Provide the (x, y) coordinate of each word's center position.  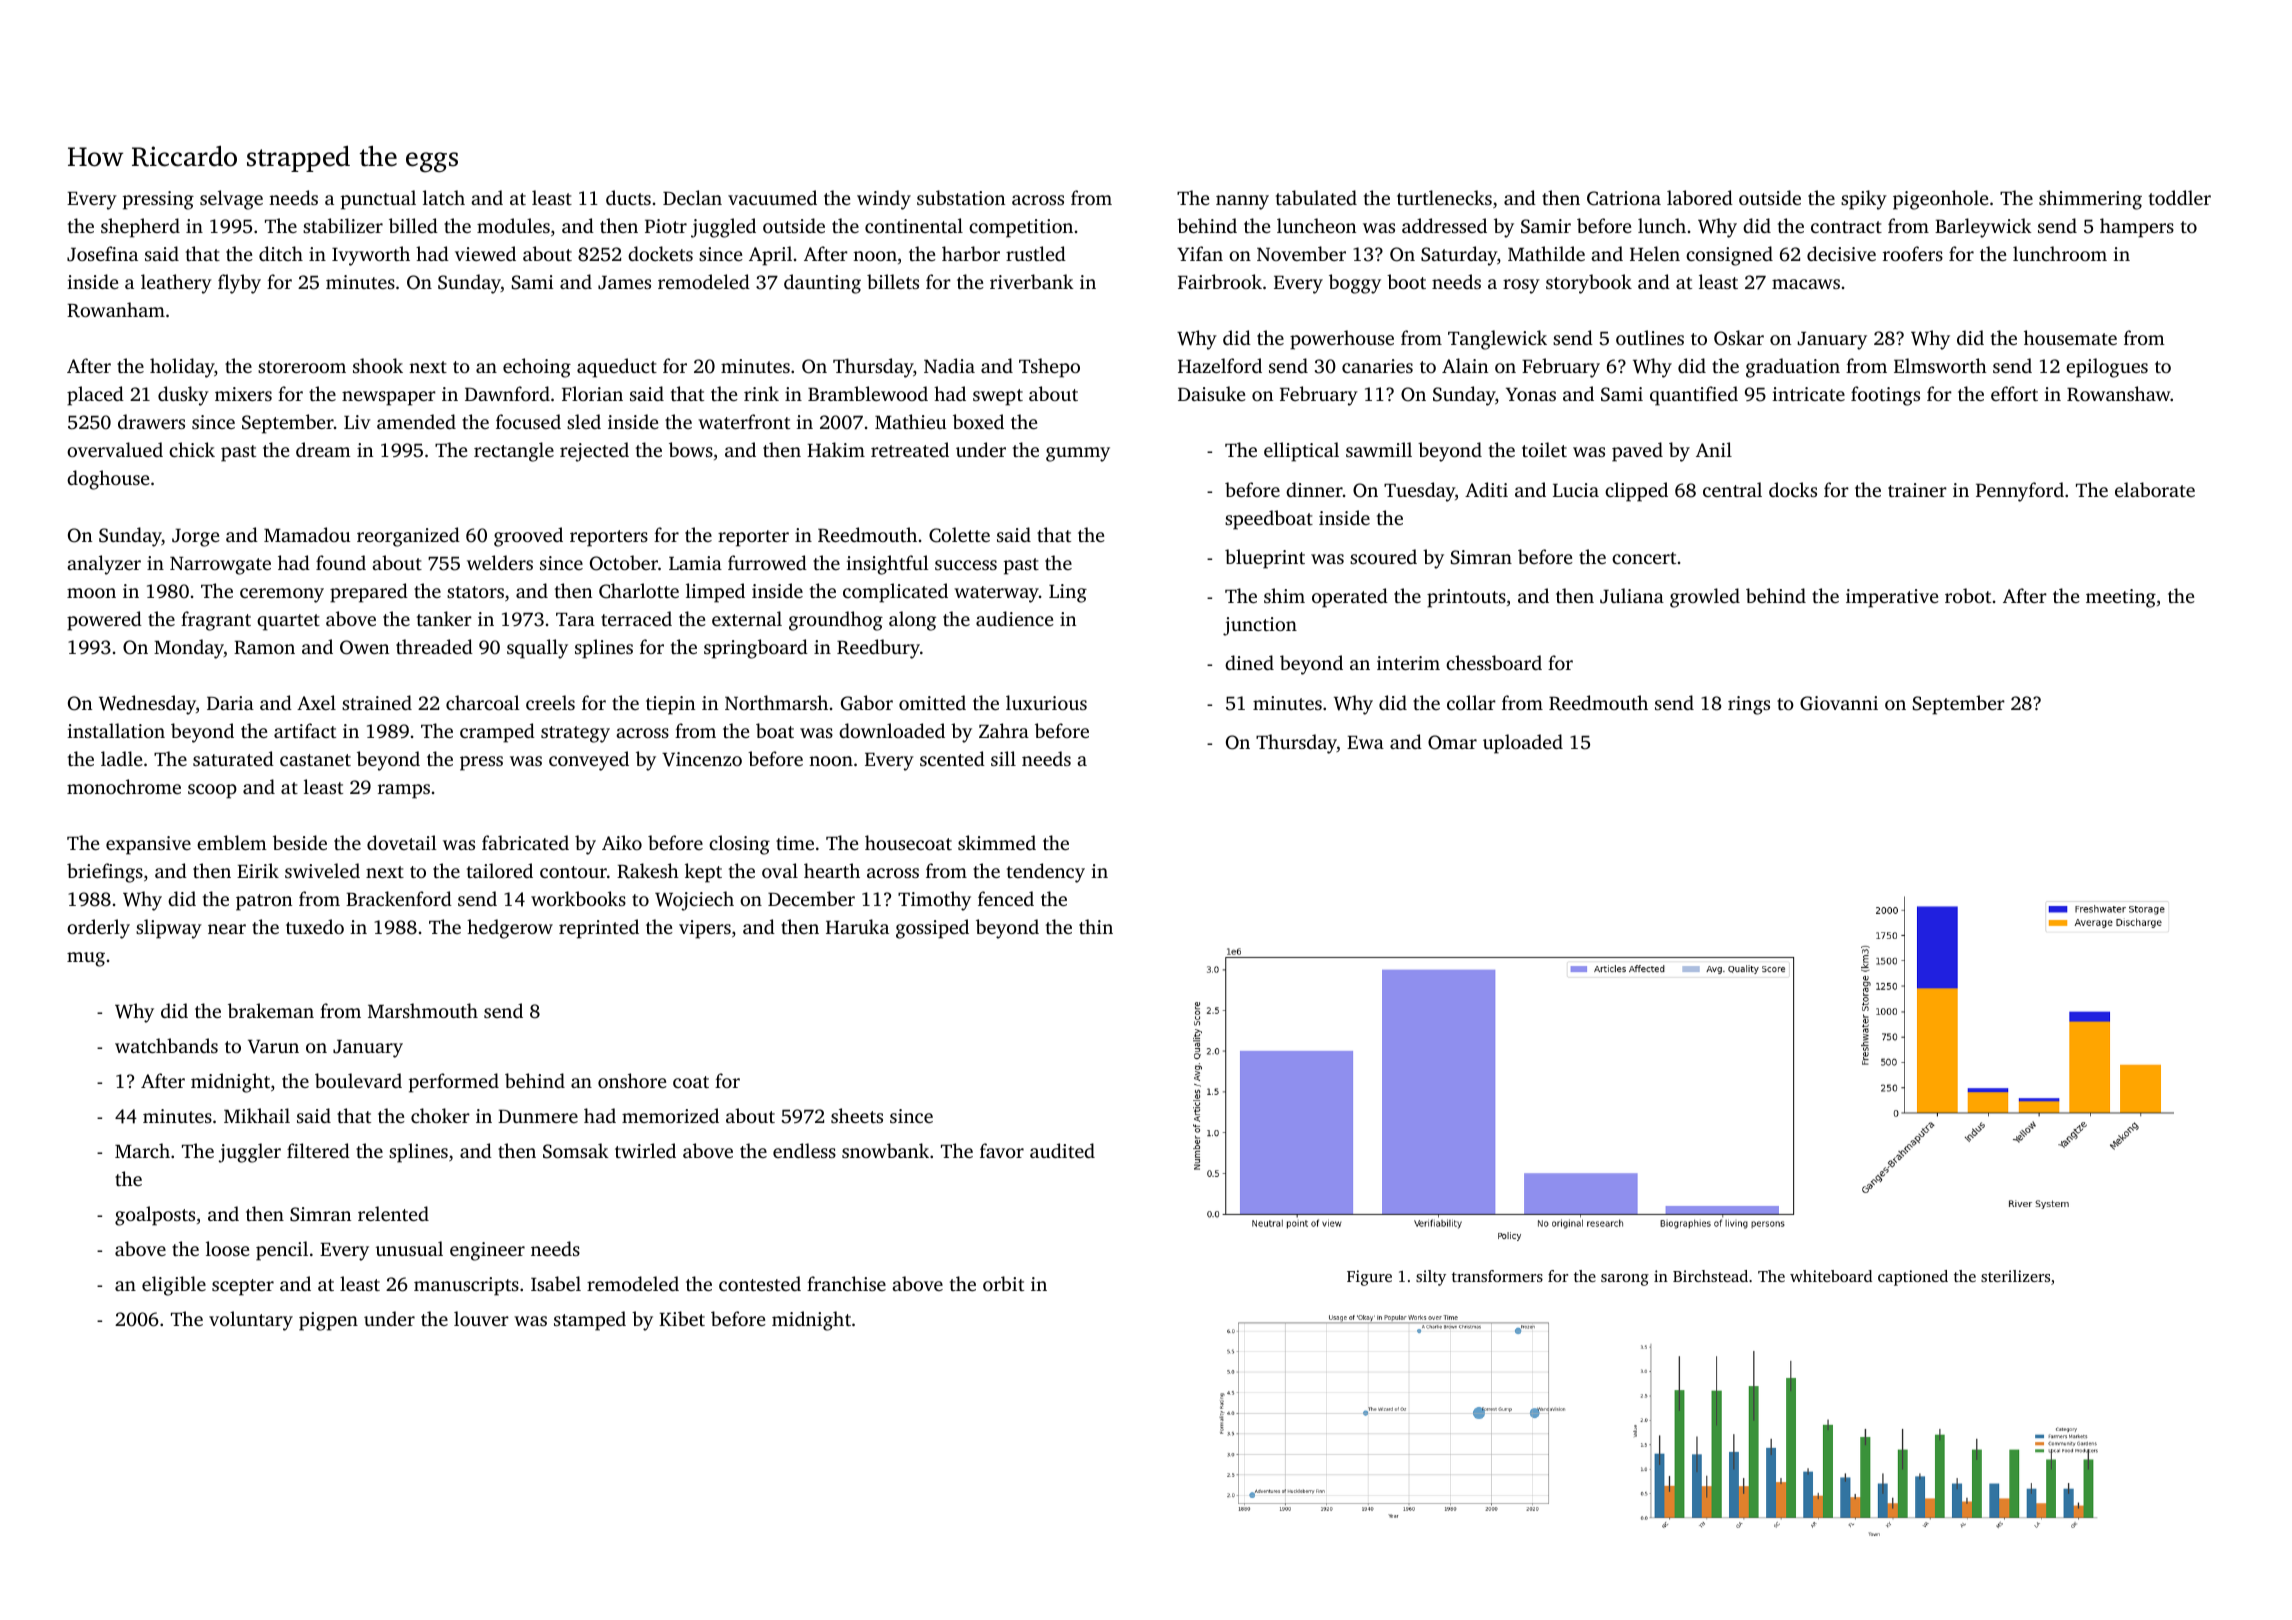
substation (961, 197)
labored (1700, 197)
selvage (231, 200)
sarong (1625, 1280)
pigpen (328, 1321)
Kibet (682, 1318)
